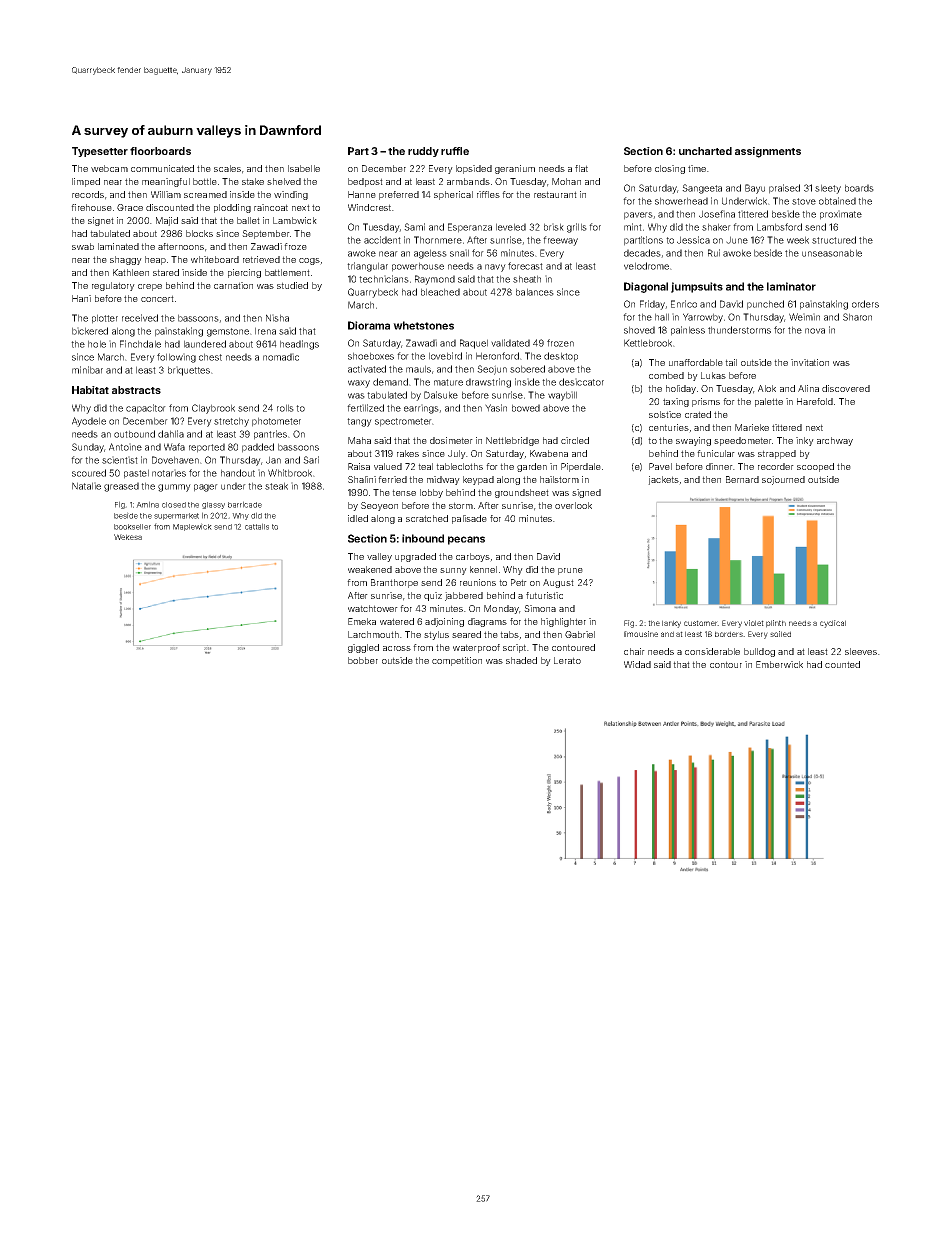  Describe the element at coordinates (304, 168) in the screenshot. I see `Isabelle` at that location.
